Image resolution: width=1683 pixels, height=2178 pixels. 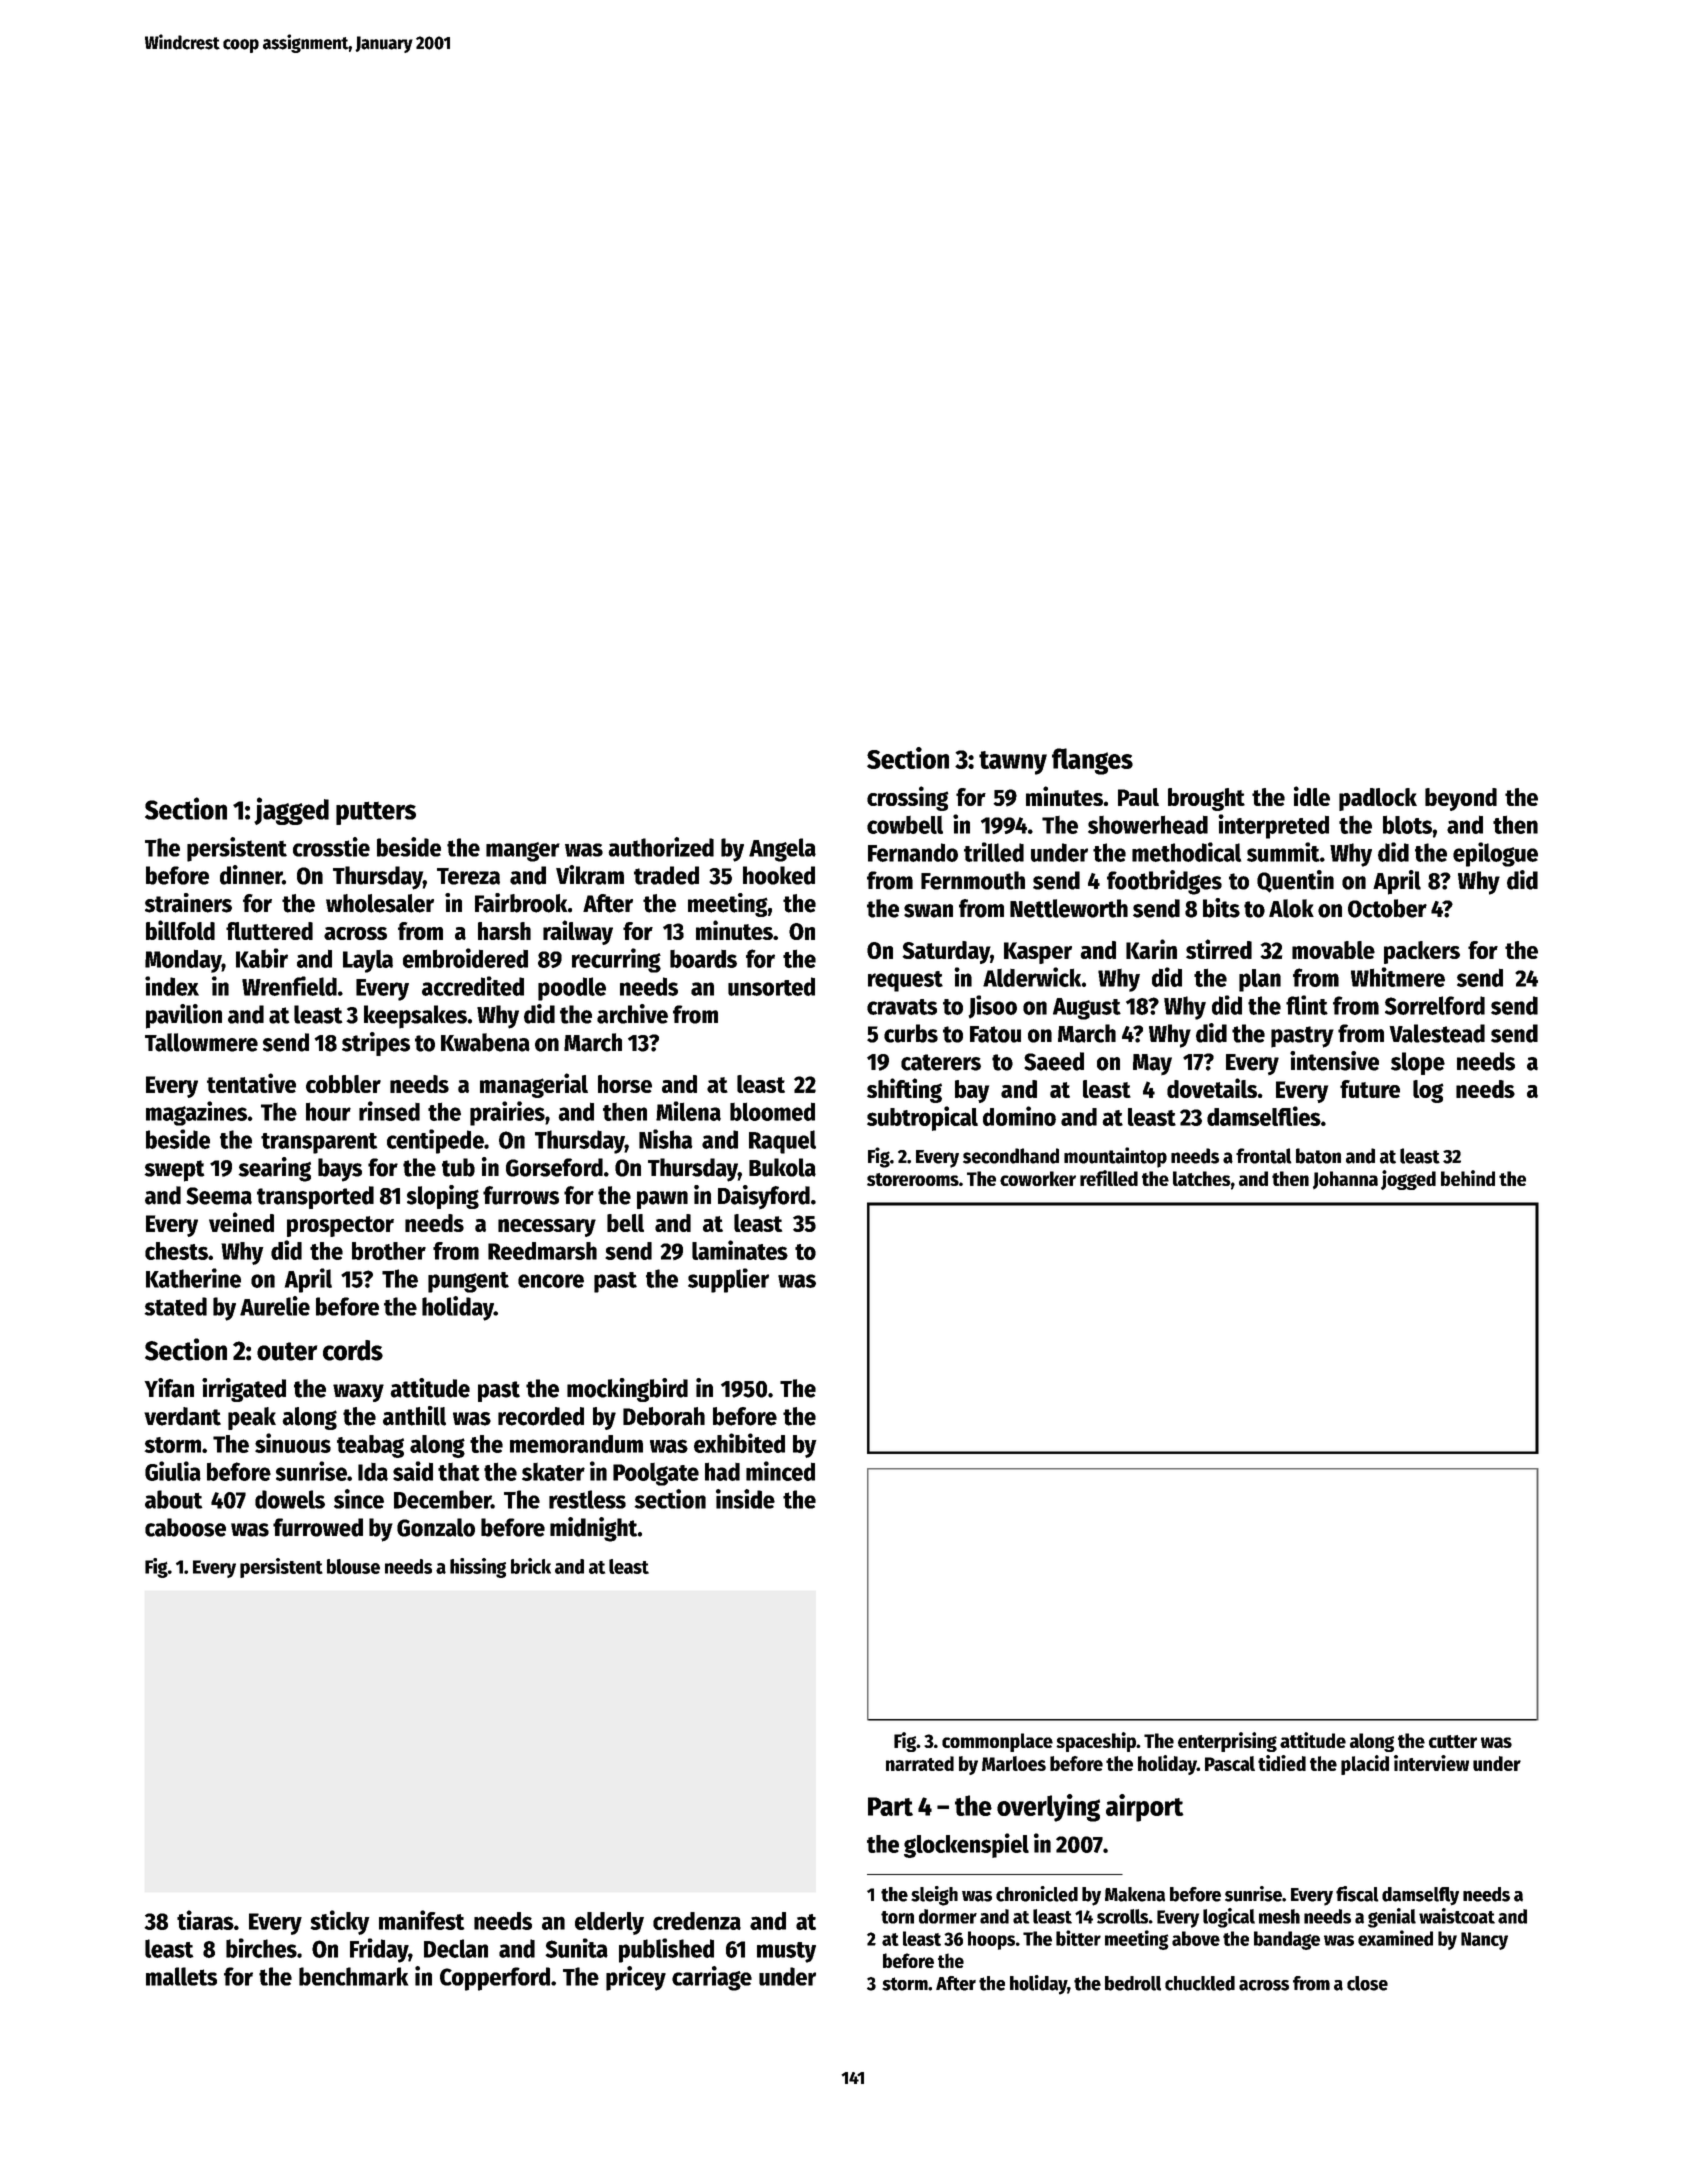 What do you see at coordinates (185, 1527) in the screenshot?
I see `caboose` at bounding box center [185, 1527].
